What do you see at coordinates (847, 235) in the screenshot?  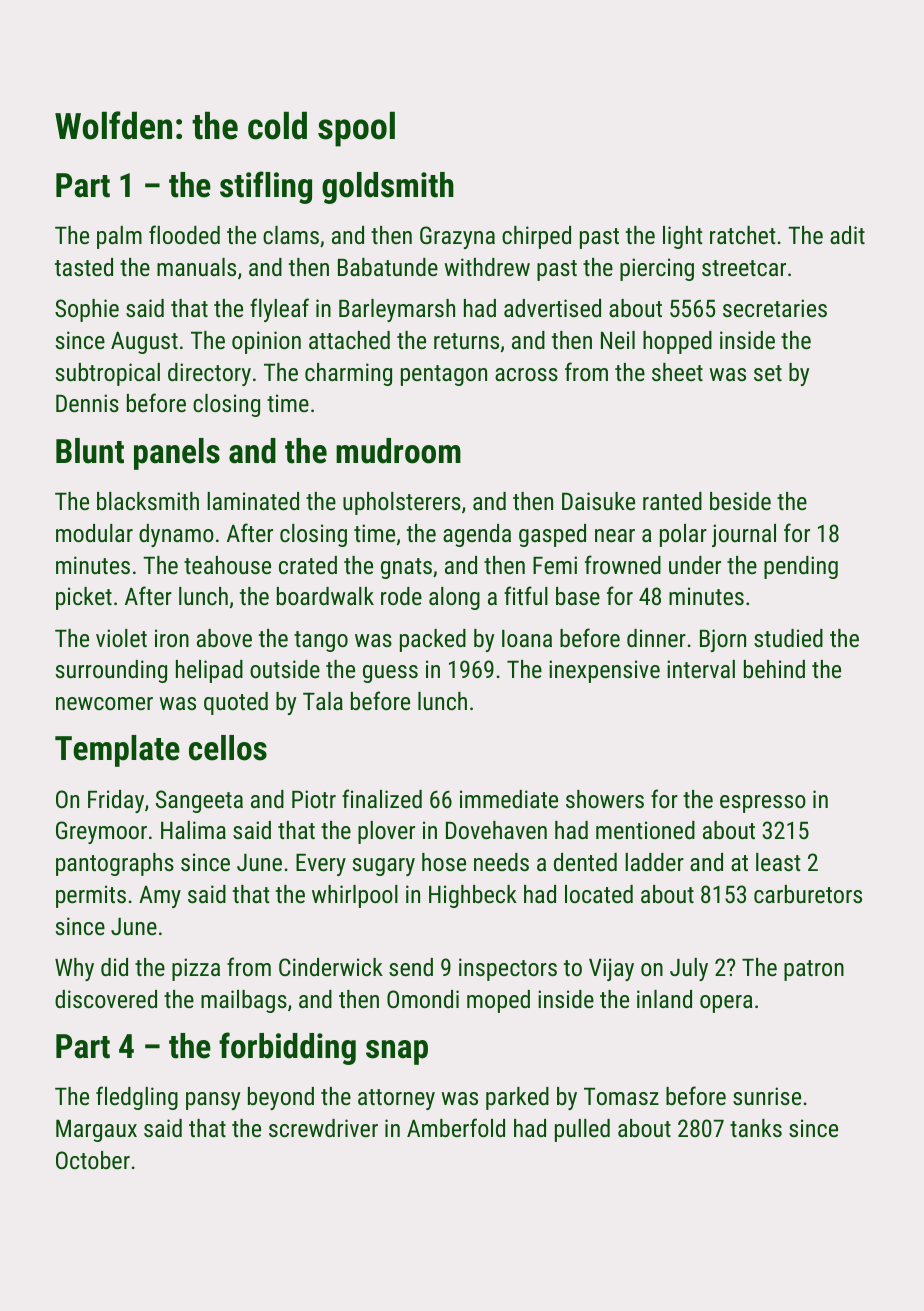 I see `adit` at bounding box center [847, 235].
